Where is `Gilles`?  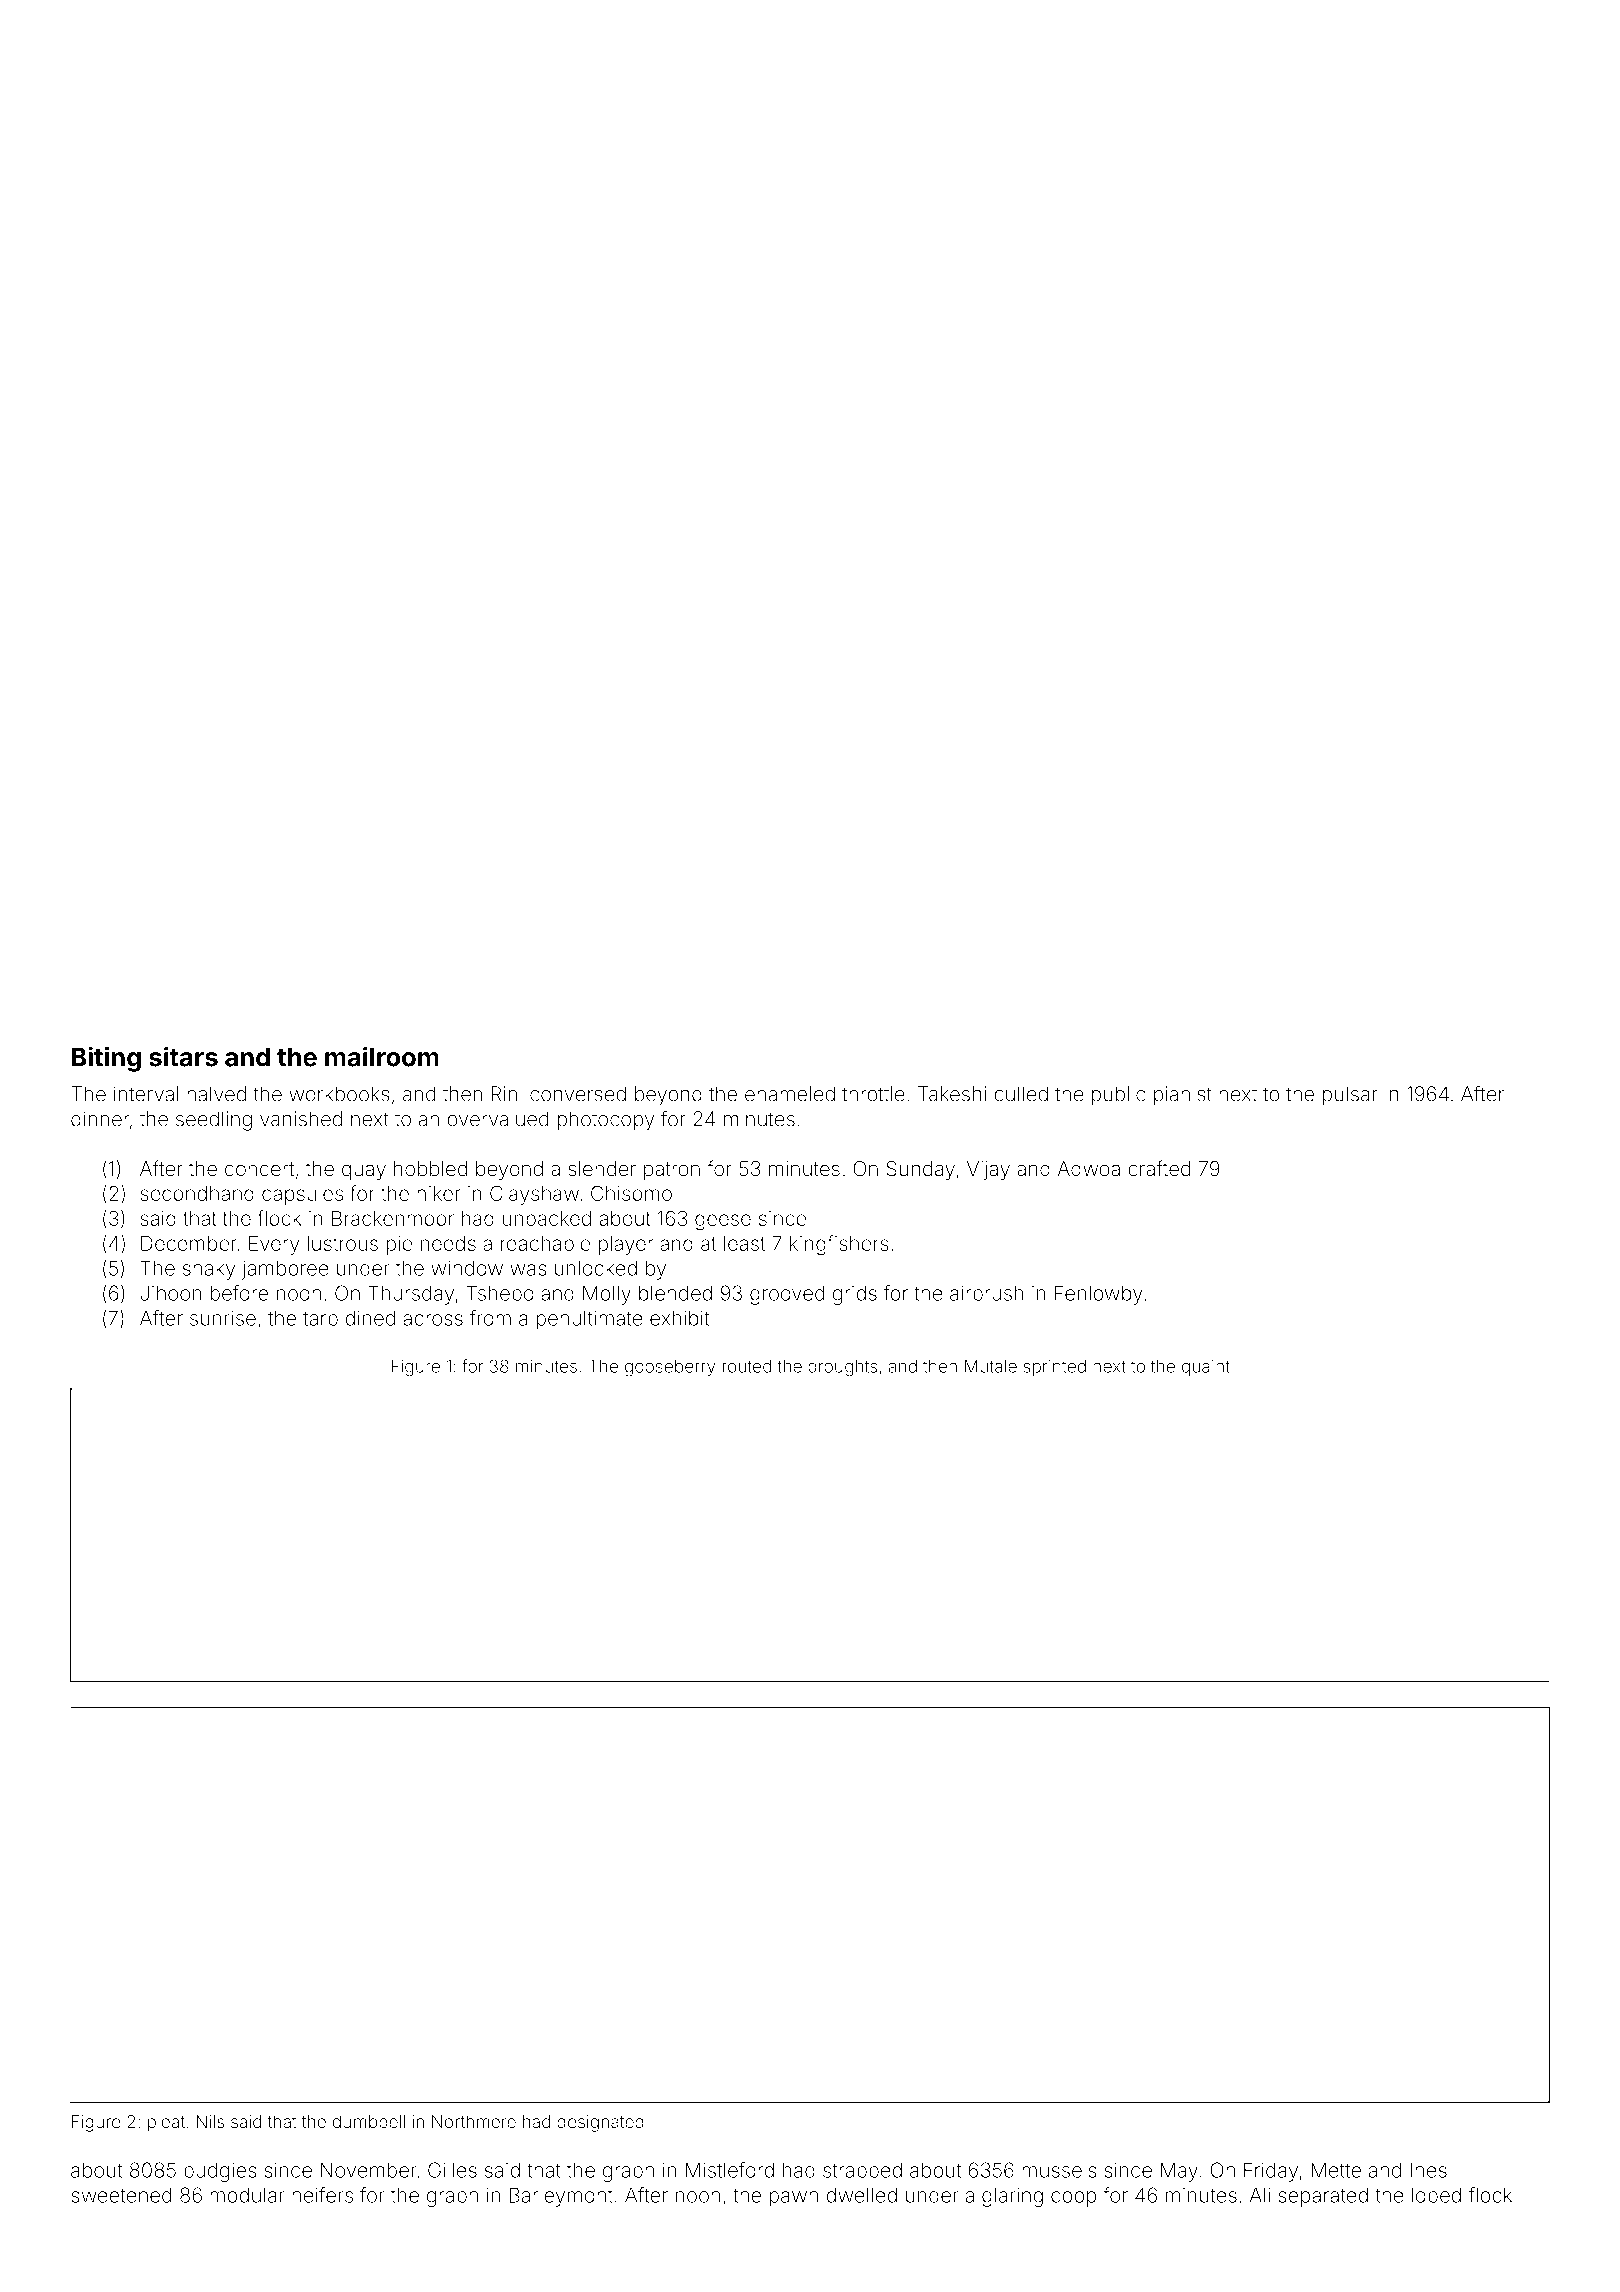 Gilles is located at coordinates (452, 2170).
